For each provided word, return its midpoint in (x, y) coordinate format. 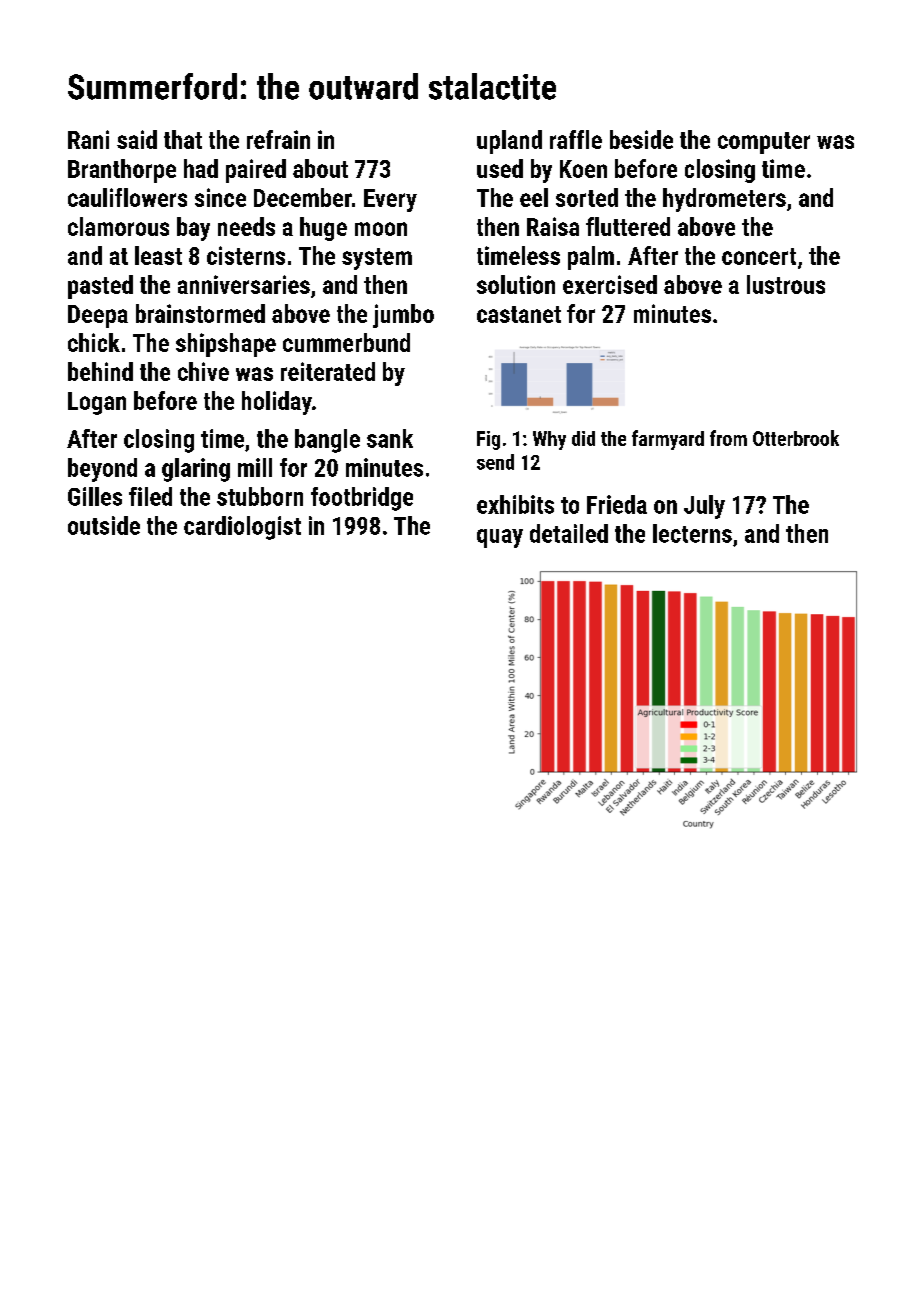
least (158, 255)
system (377, 259)
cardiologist (242, 528)
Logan (97, 403)
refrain (278, 139)
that (183, 139)
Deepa (98, 316)
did (583, 438)
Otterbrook (796, 438)
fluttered (628, 226)
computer (764, 143)
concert (759, 256)
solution (516, 284)
